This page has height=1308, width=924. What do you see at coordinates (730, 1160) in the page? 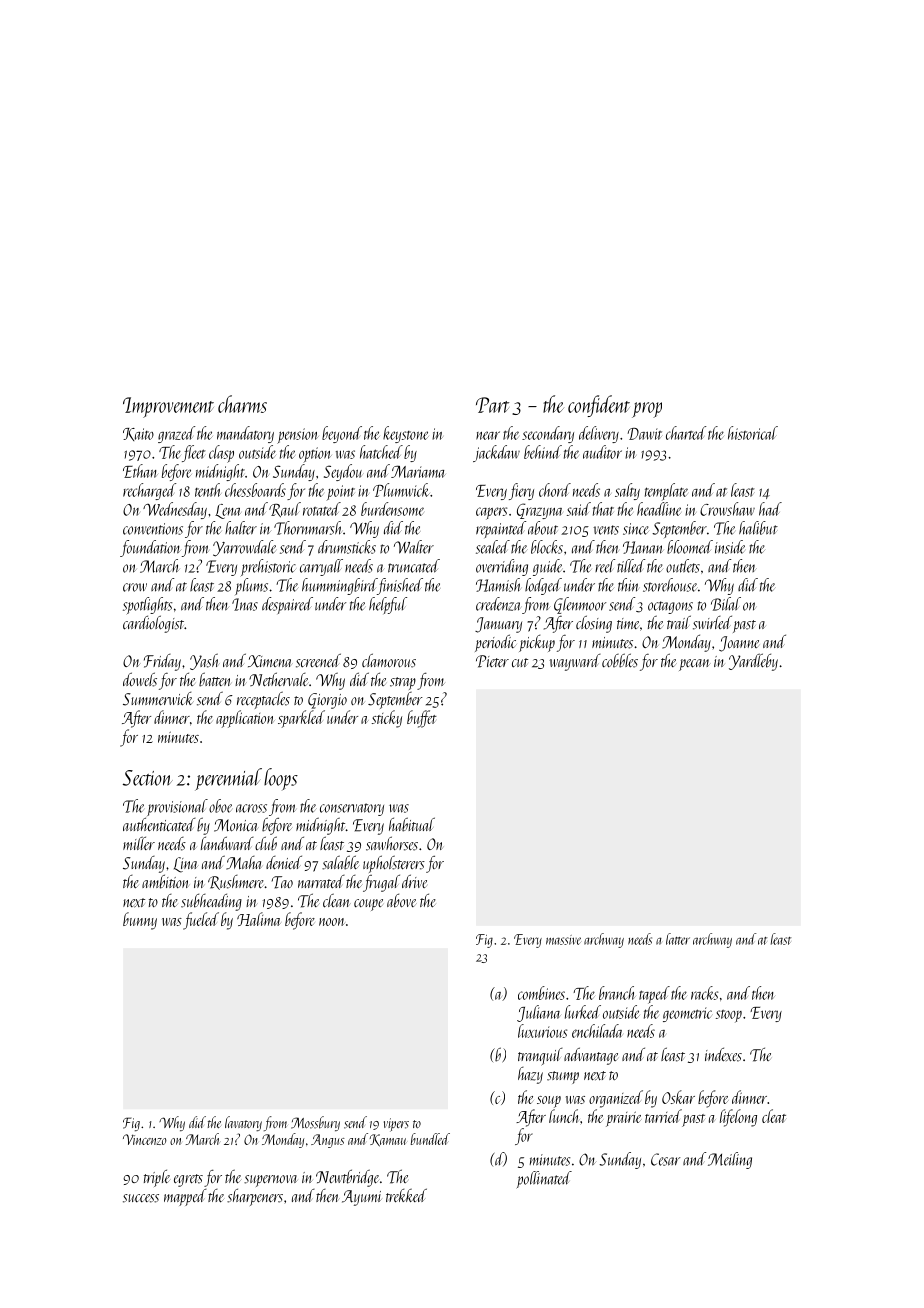
I see `Meiling` at bounding box center [730, 1160].
